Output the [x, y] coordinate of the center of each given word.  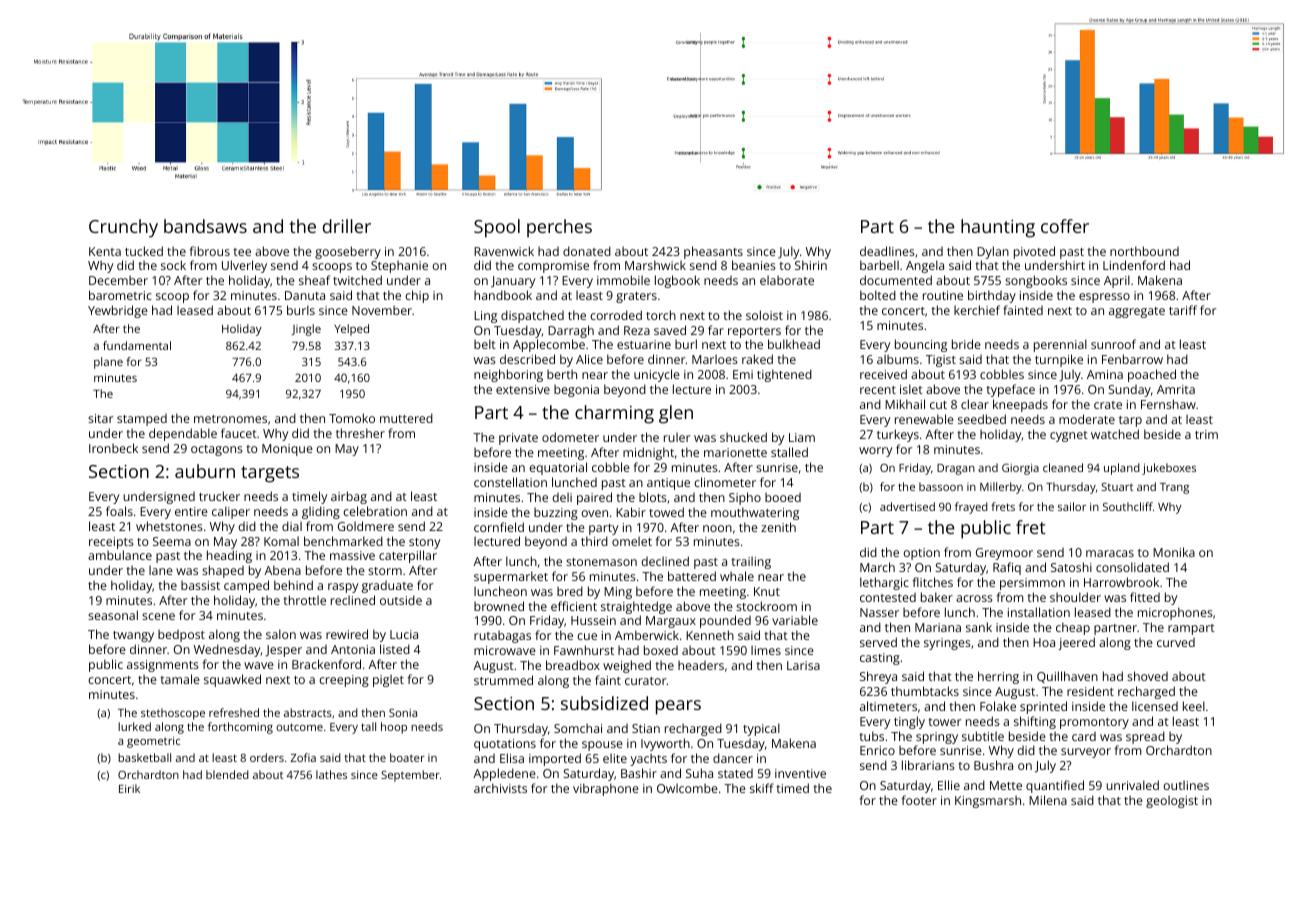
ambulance [120, 555]
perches [559, 228]
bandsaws [205, 226]
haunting [998, 228]
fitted [1145, 597]
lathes [331, 774]
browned [499, 606]
